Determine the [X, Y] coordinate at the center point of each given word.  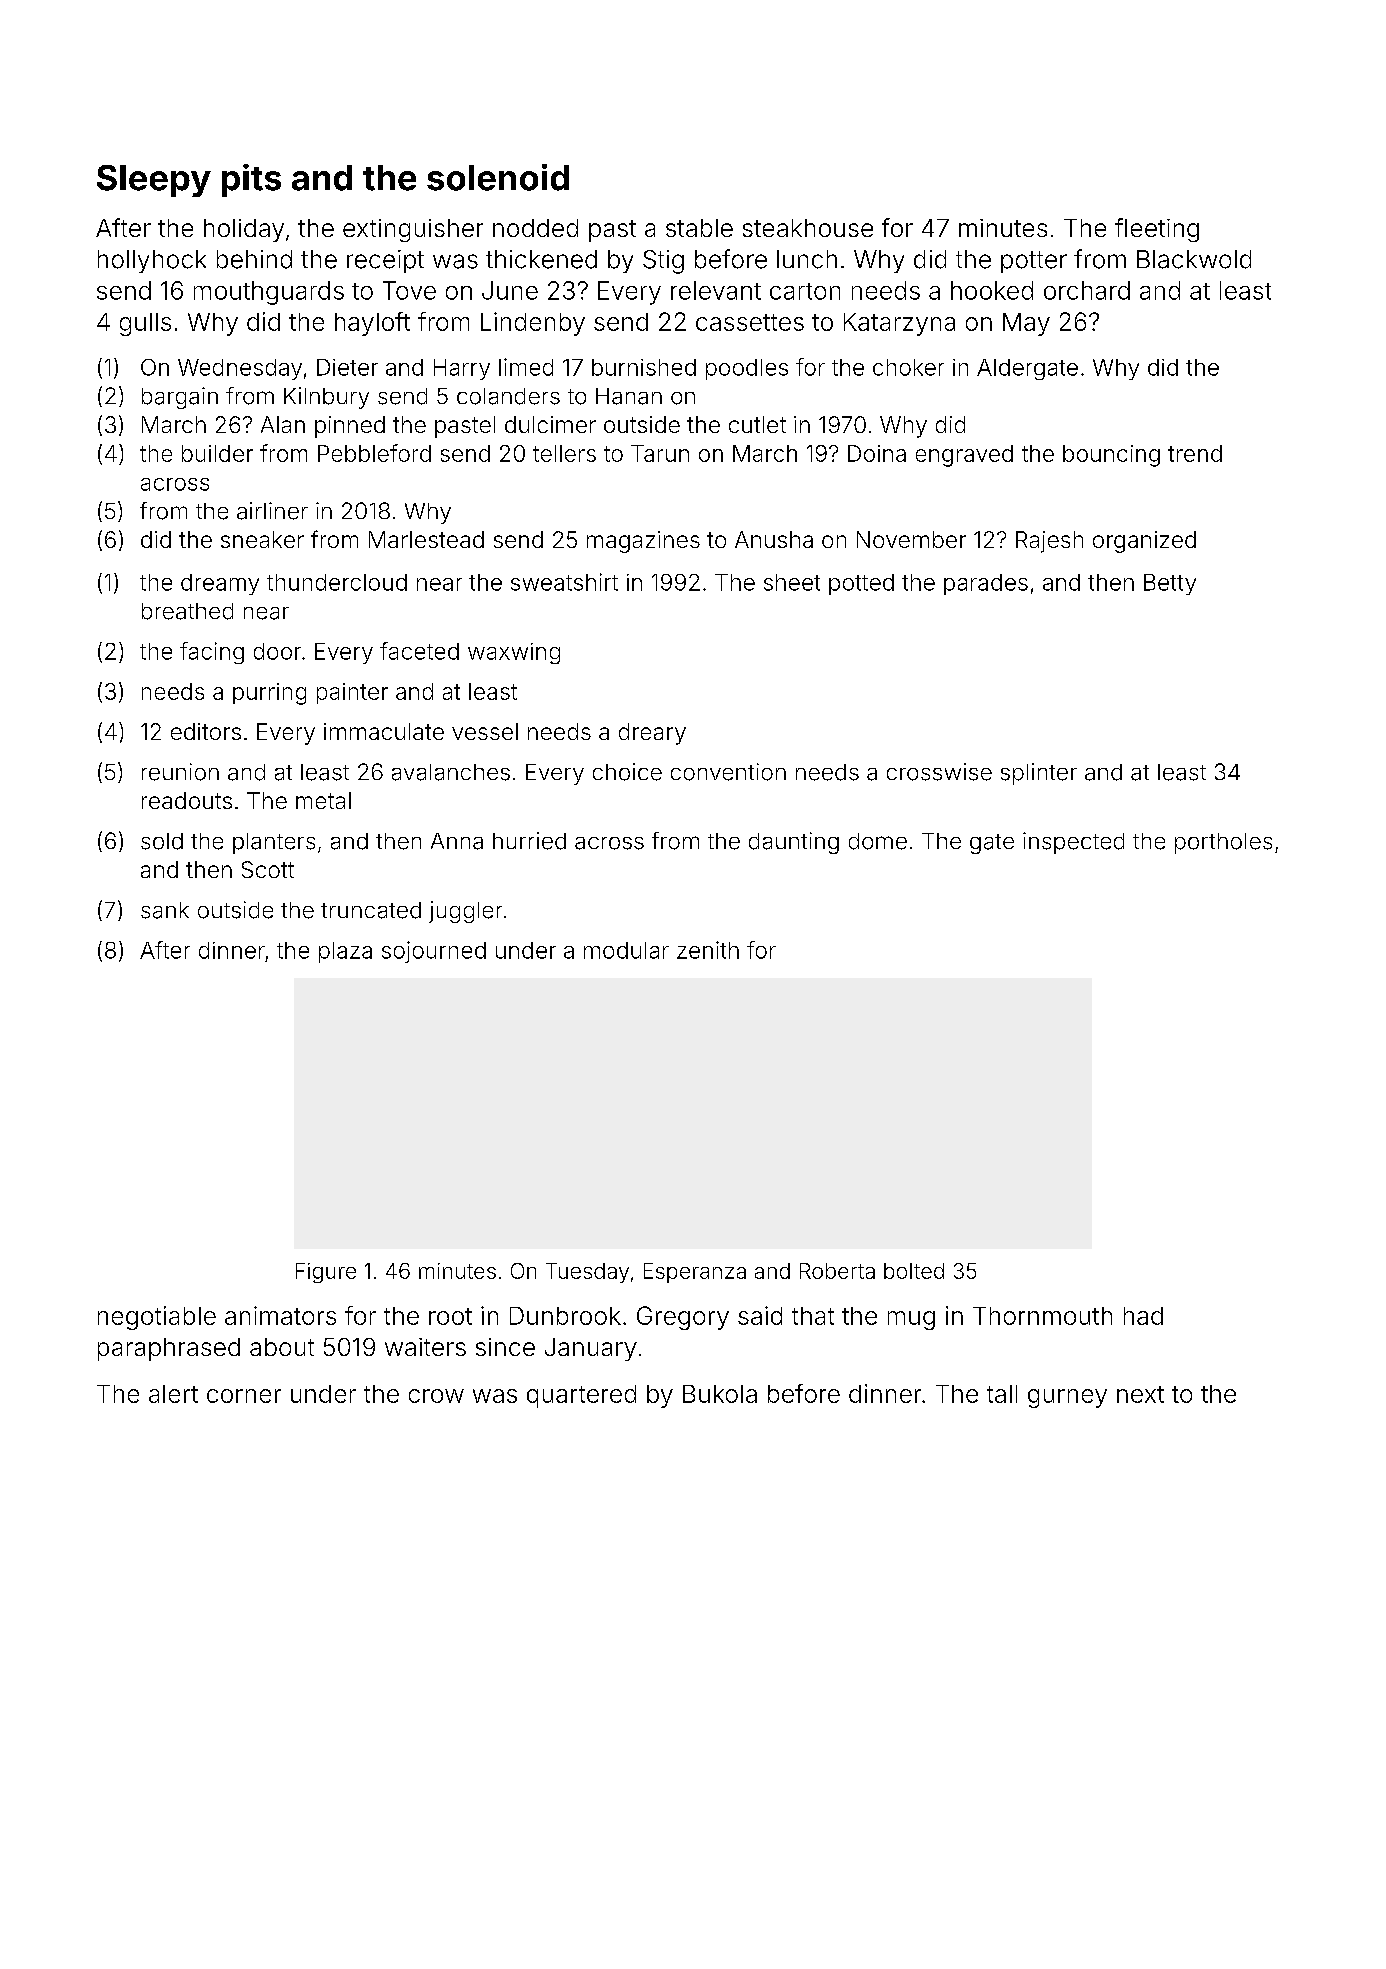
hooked [992, 290]
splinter [1039, 774]
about [282, 1347]
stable [699, 228]
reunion [180, 772]
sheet [792, 582]
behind [254, 259]
